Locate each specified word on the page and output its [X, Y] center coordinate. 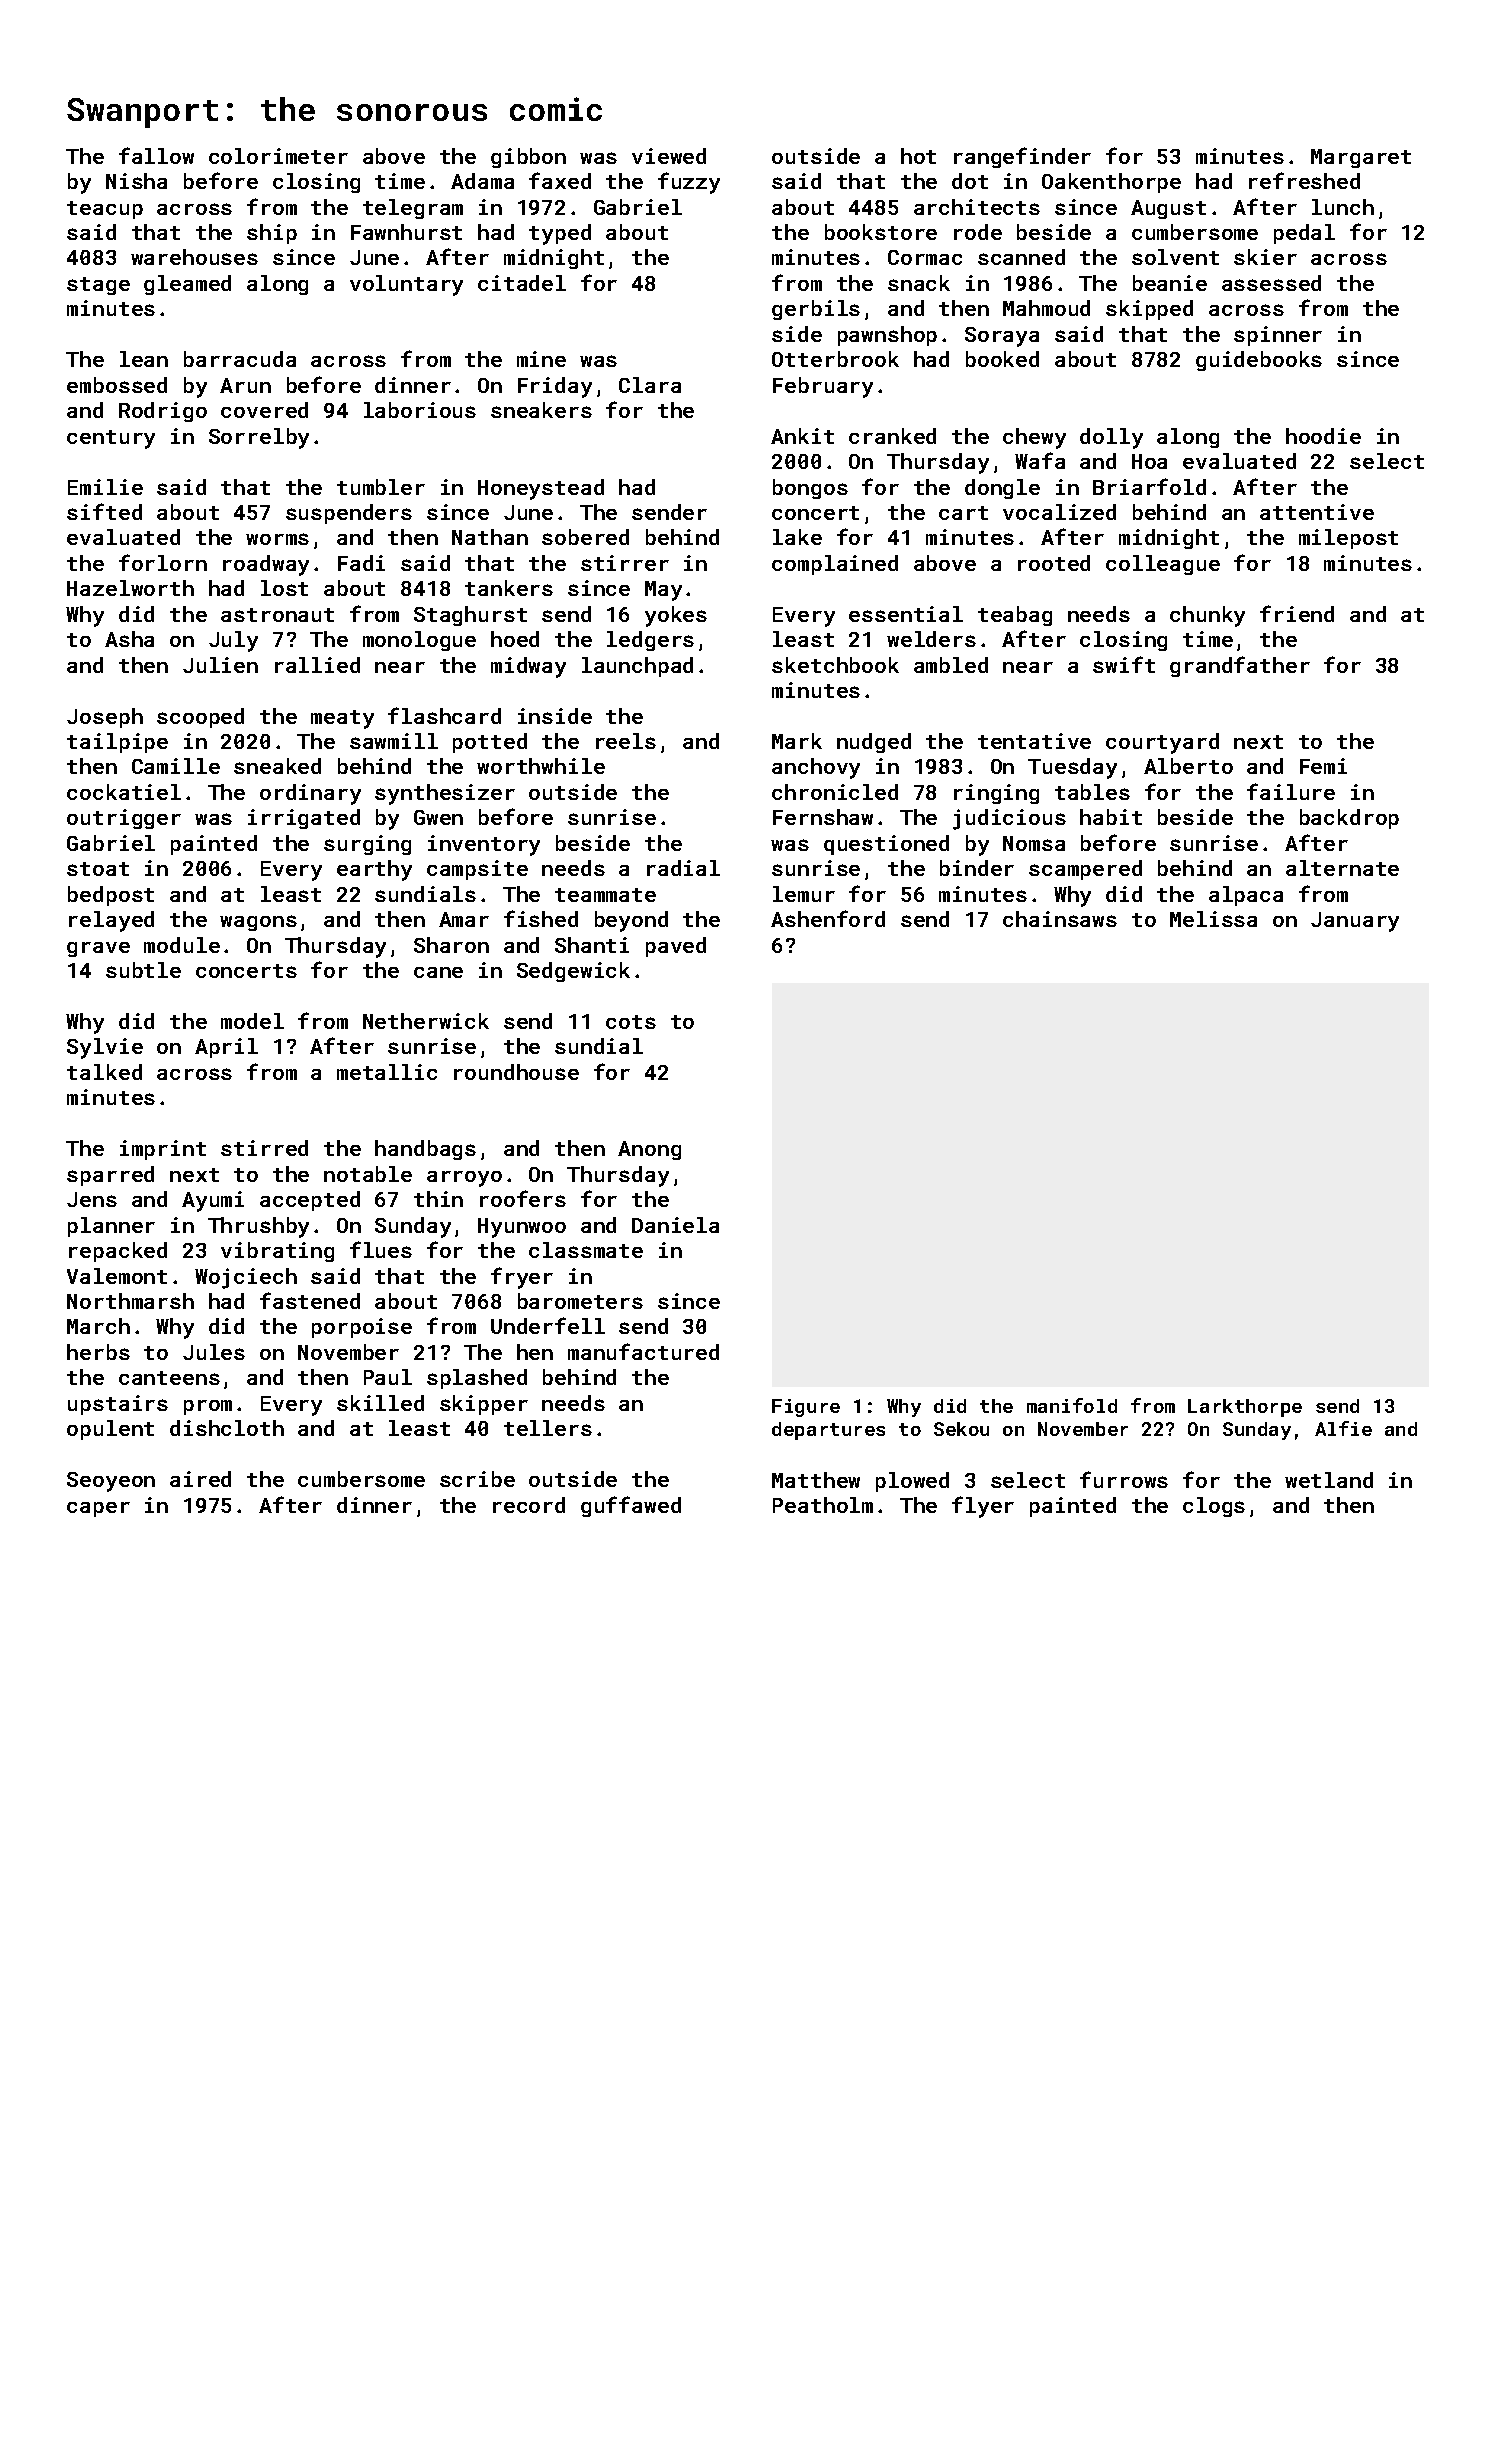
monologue [419, 641]
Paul [388, 1377]
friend [1297, 613]
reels [626, 741]
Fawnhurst [406, 232]
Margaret [1361, 158]
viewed [669, 156]
